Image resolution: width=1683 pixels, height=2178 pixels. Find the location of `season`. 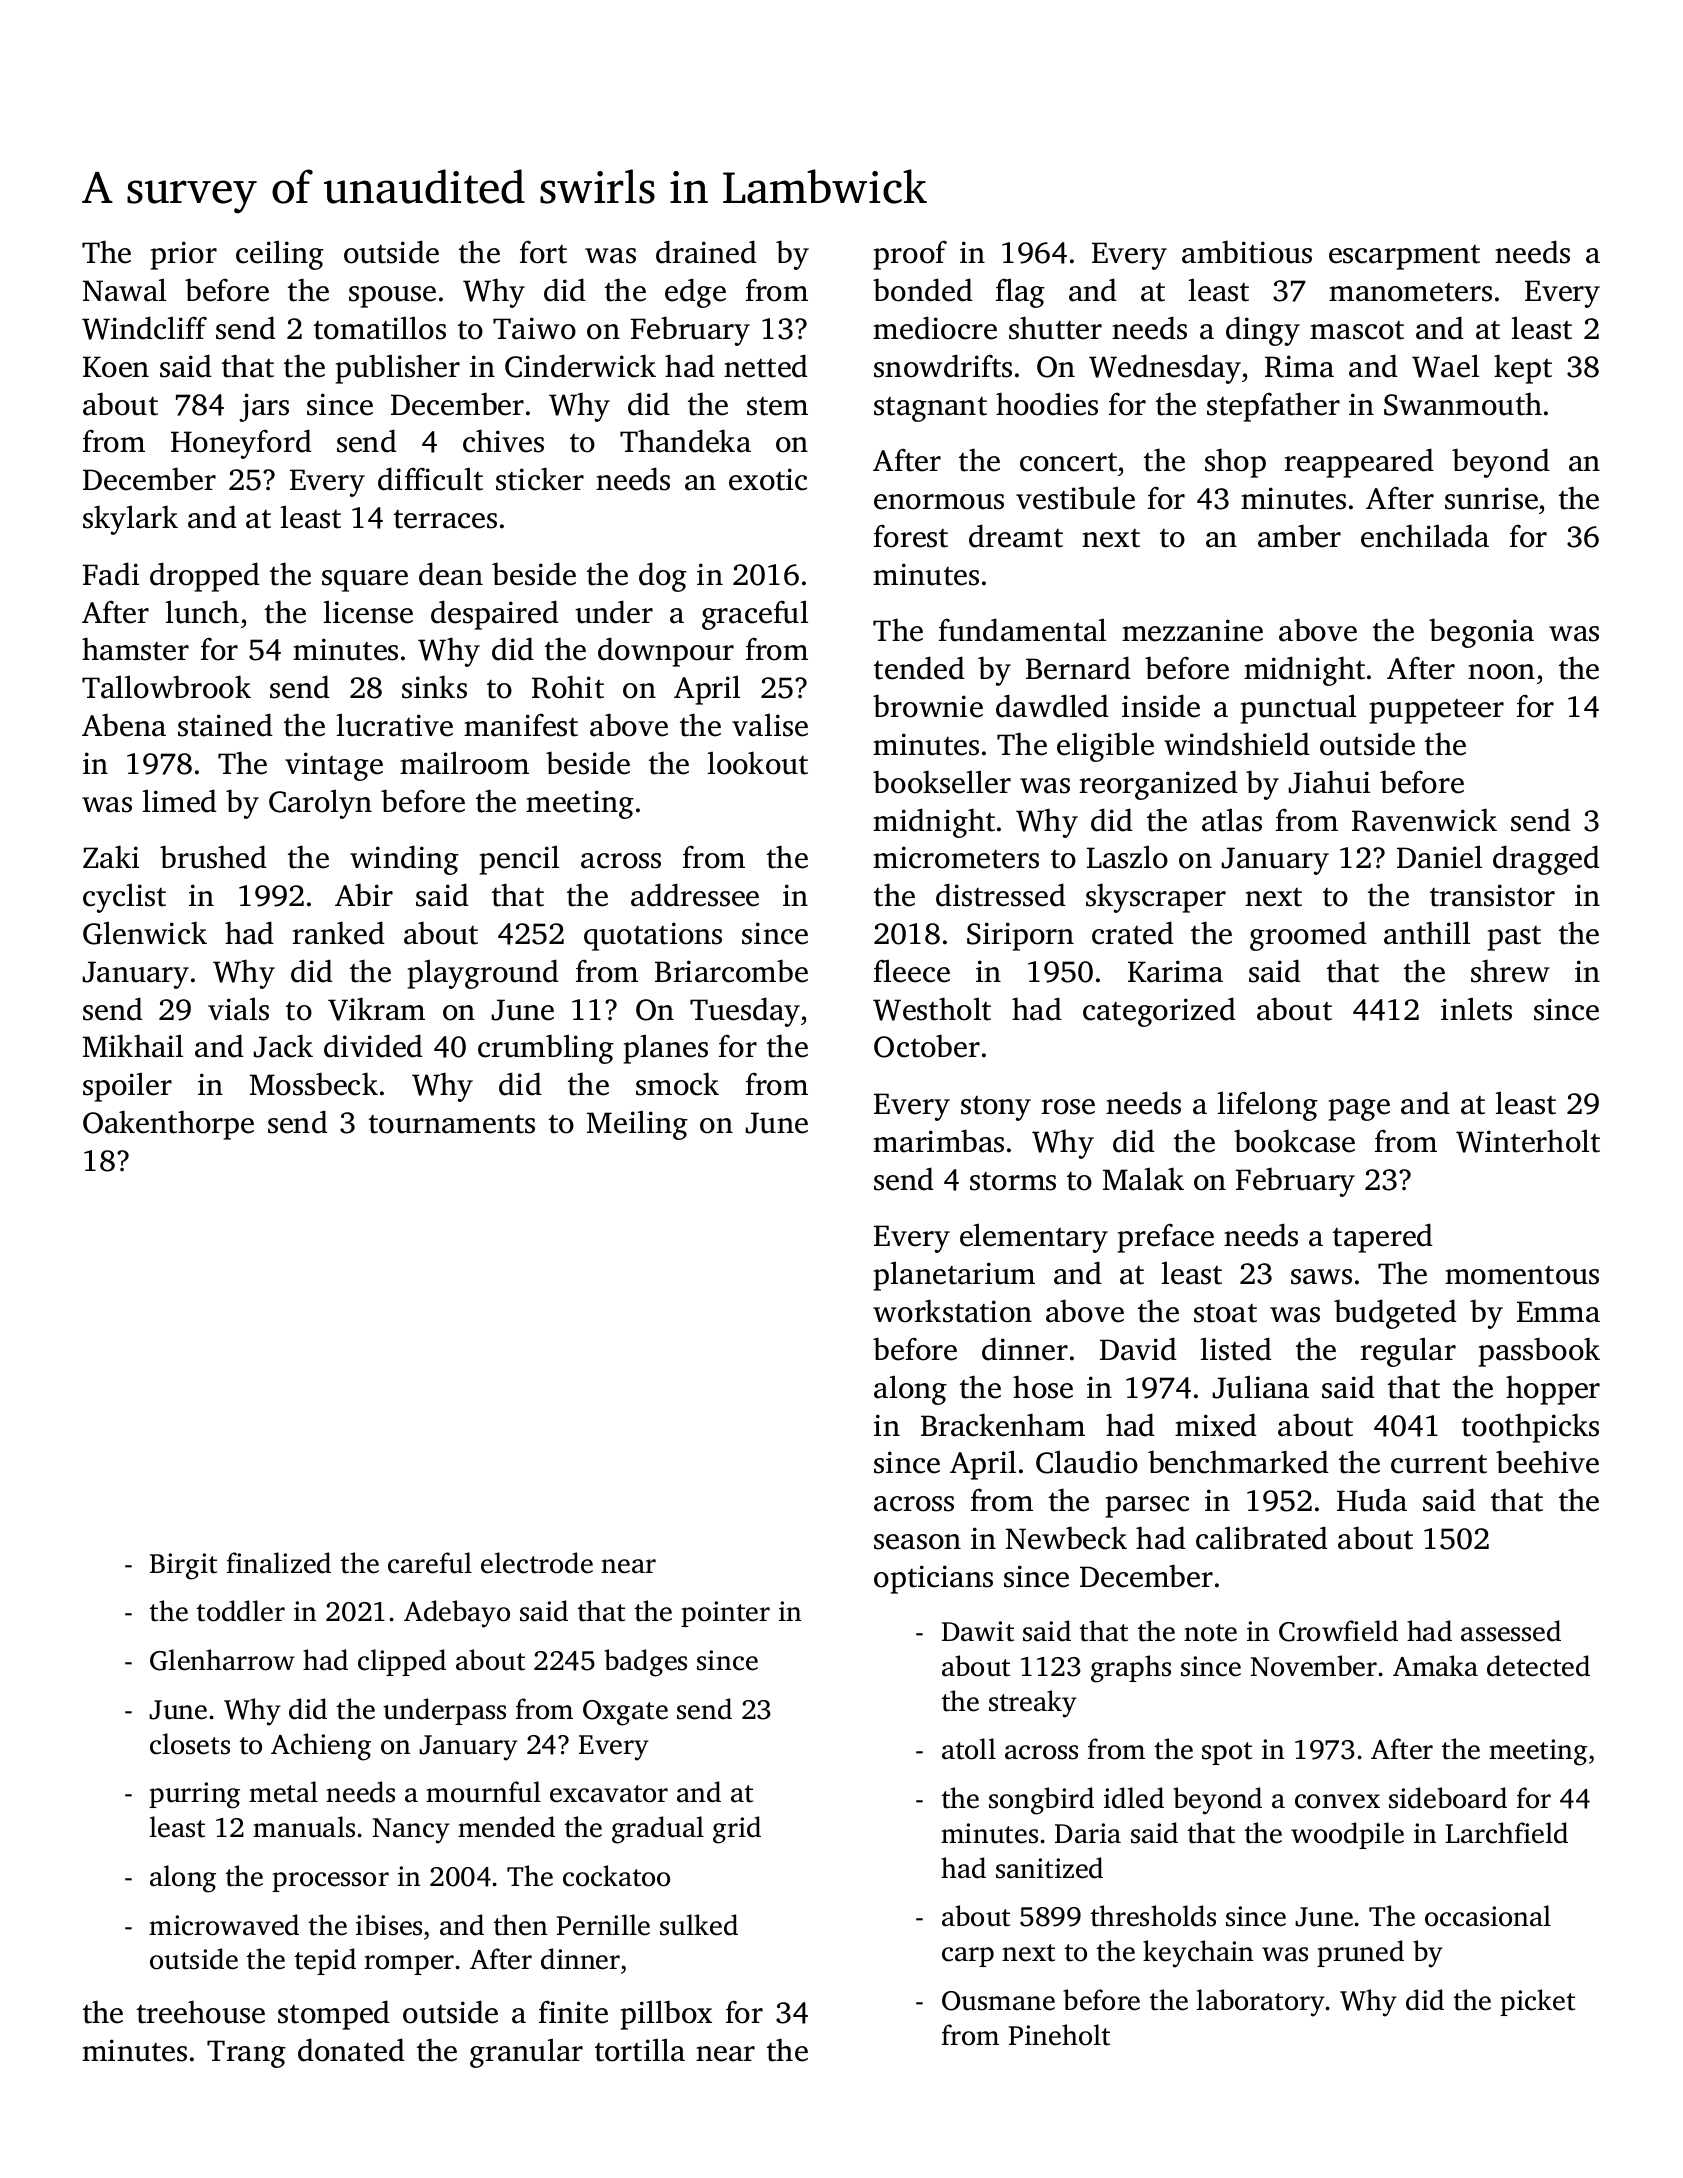

season is located at coordinates (917, 1542).
